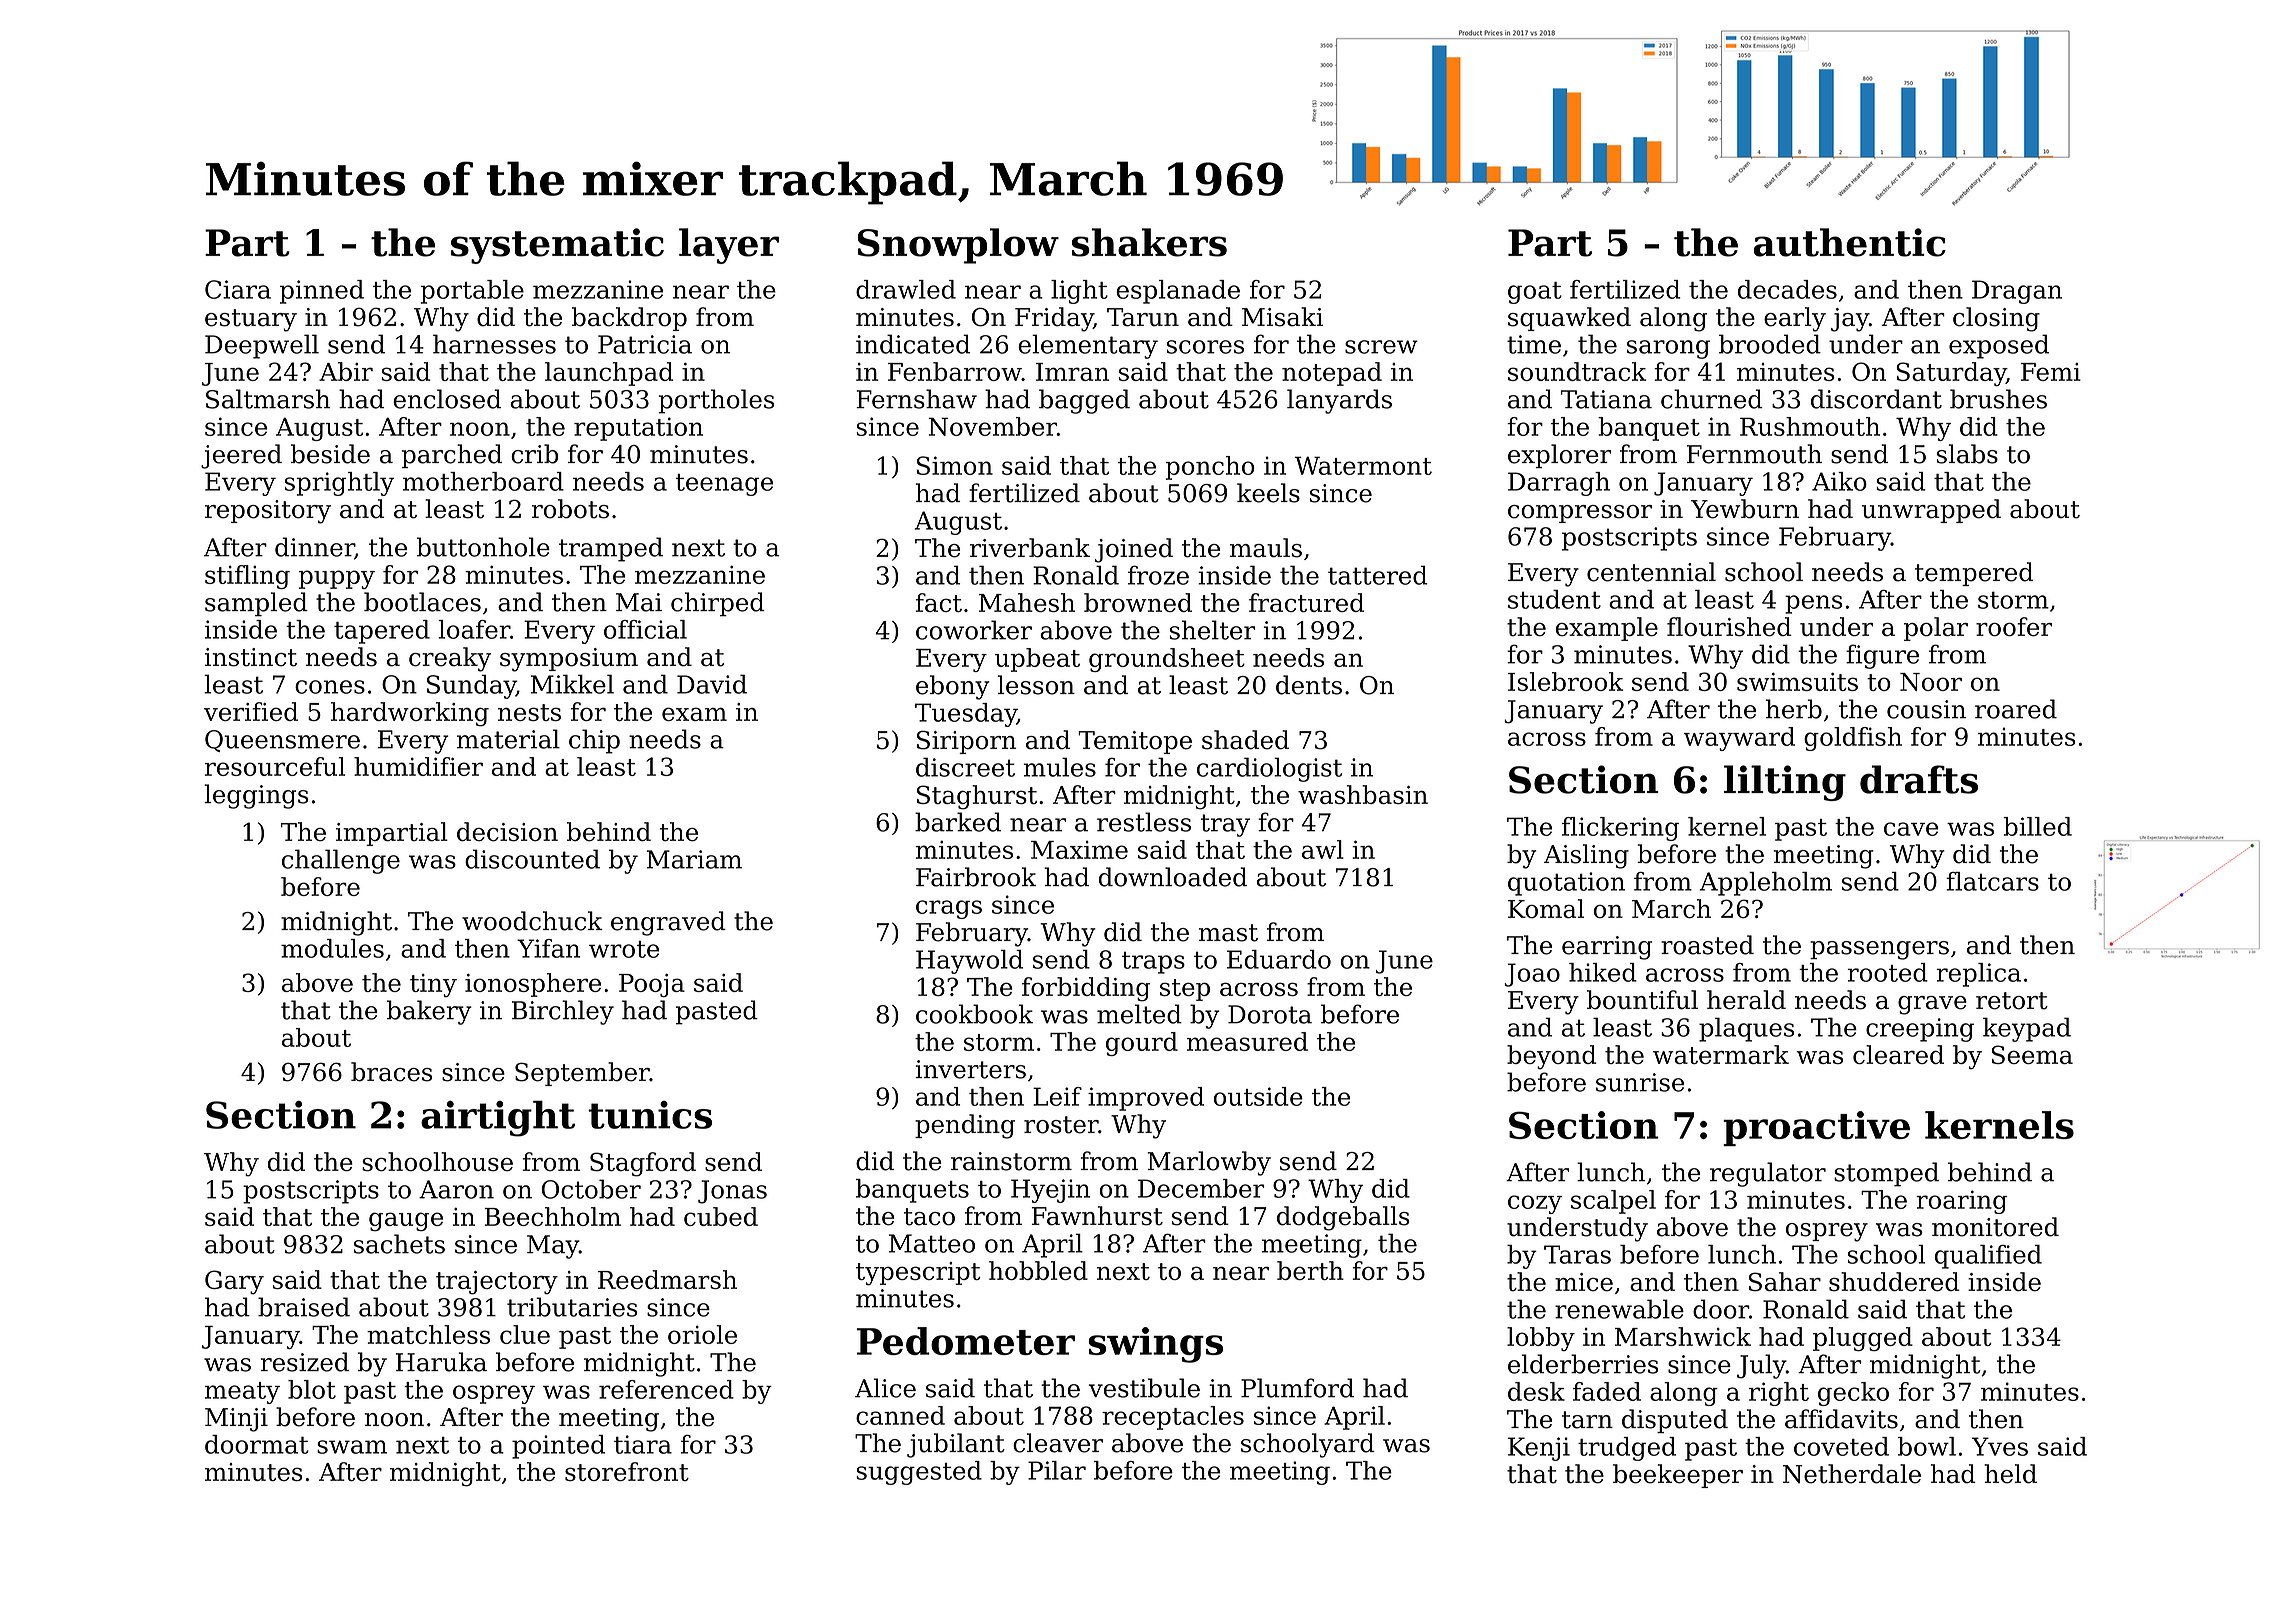 Image resolution: width=2292 pixels, height=1620 pixels. Describe the element at coordinates (447, 399) in the page. I see `enclosed` at that location.
